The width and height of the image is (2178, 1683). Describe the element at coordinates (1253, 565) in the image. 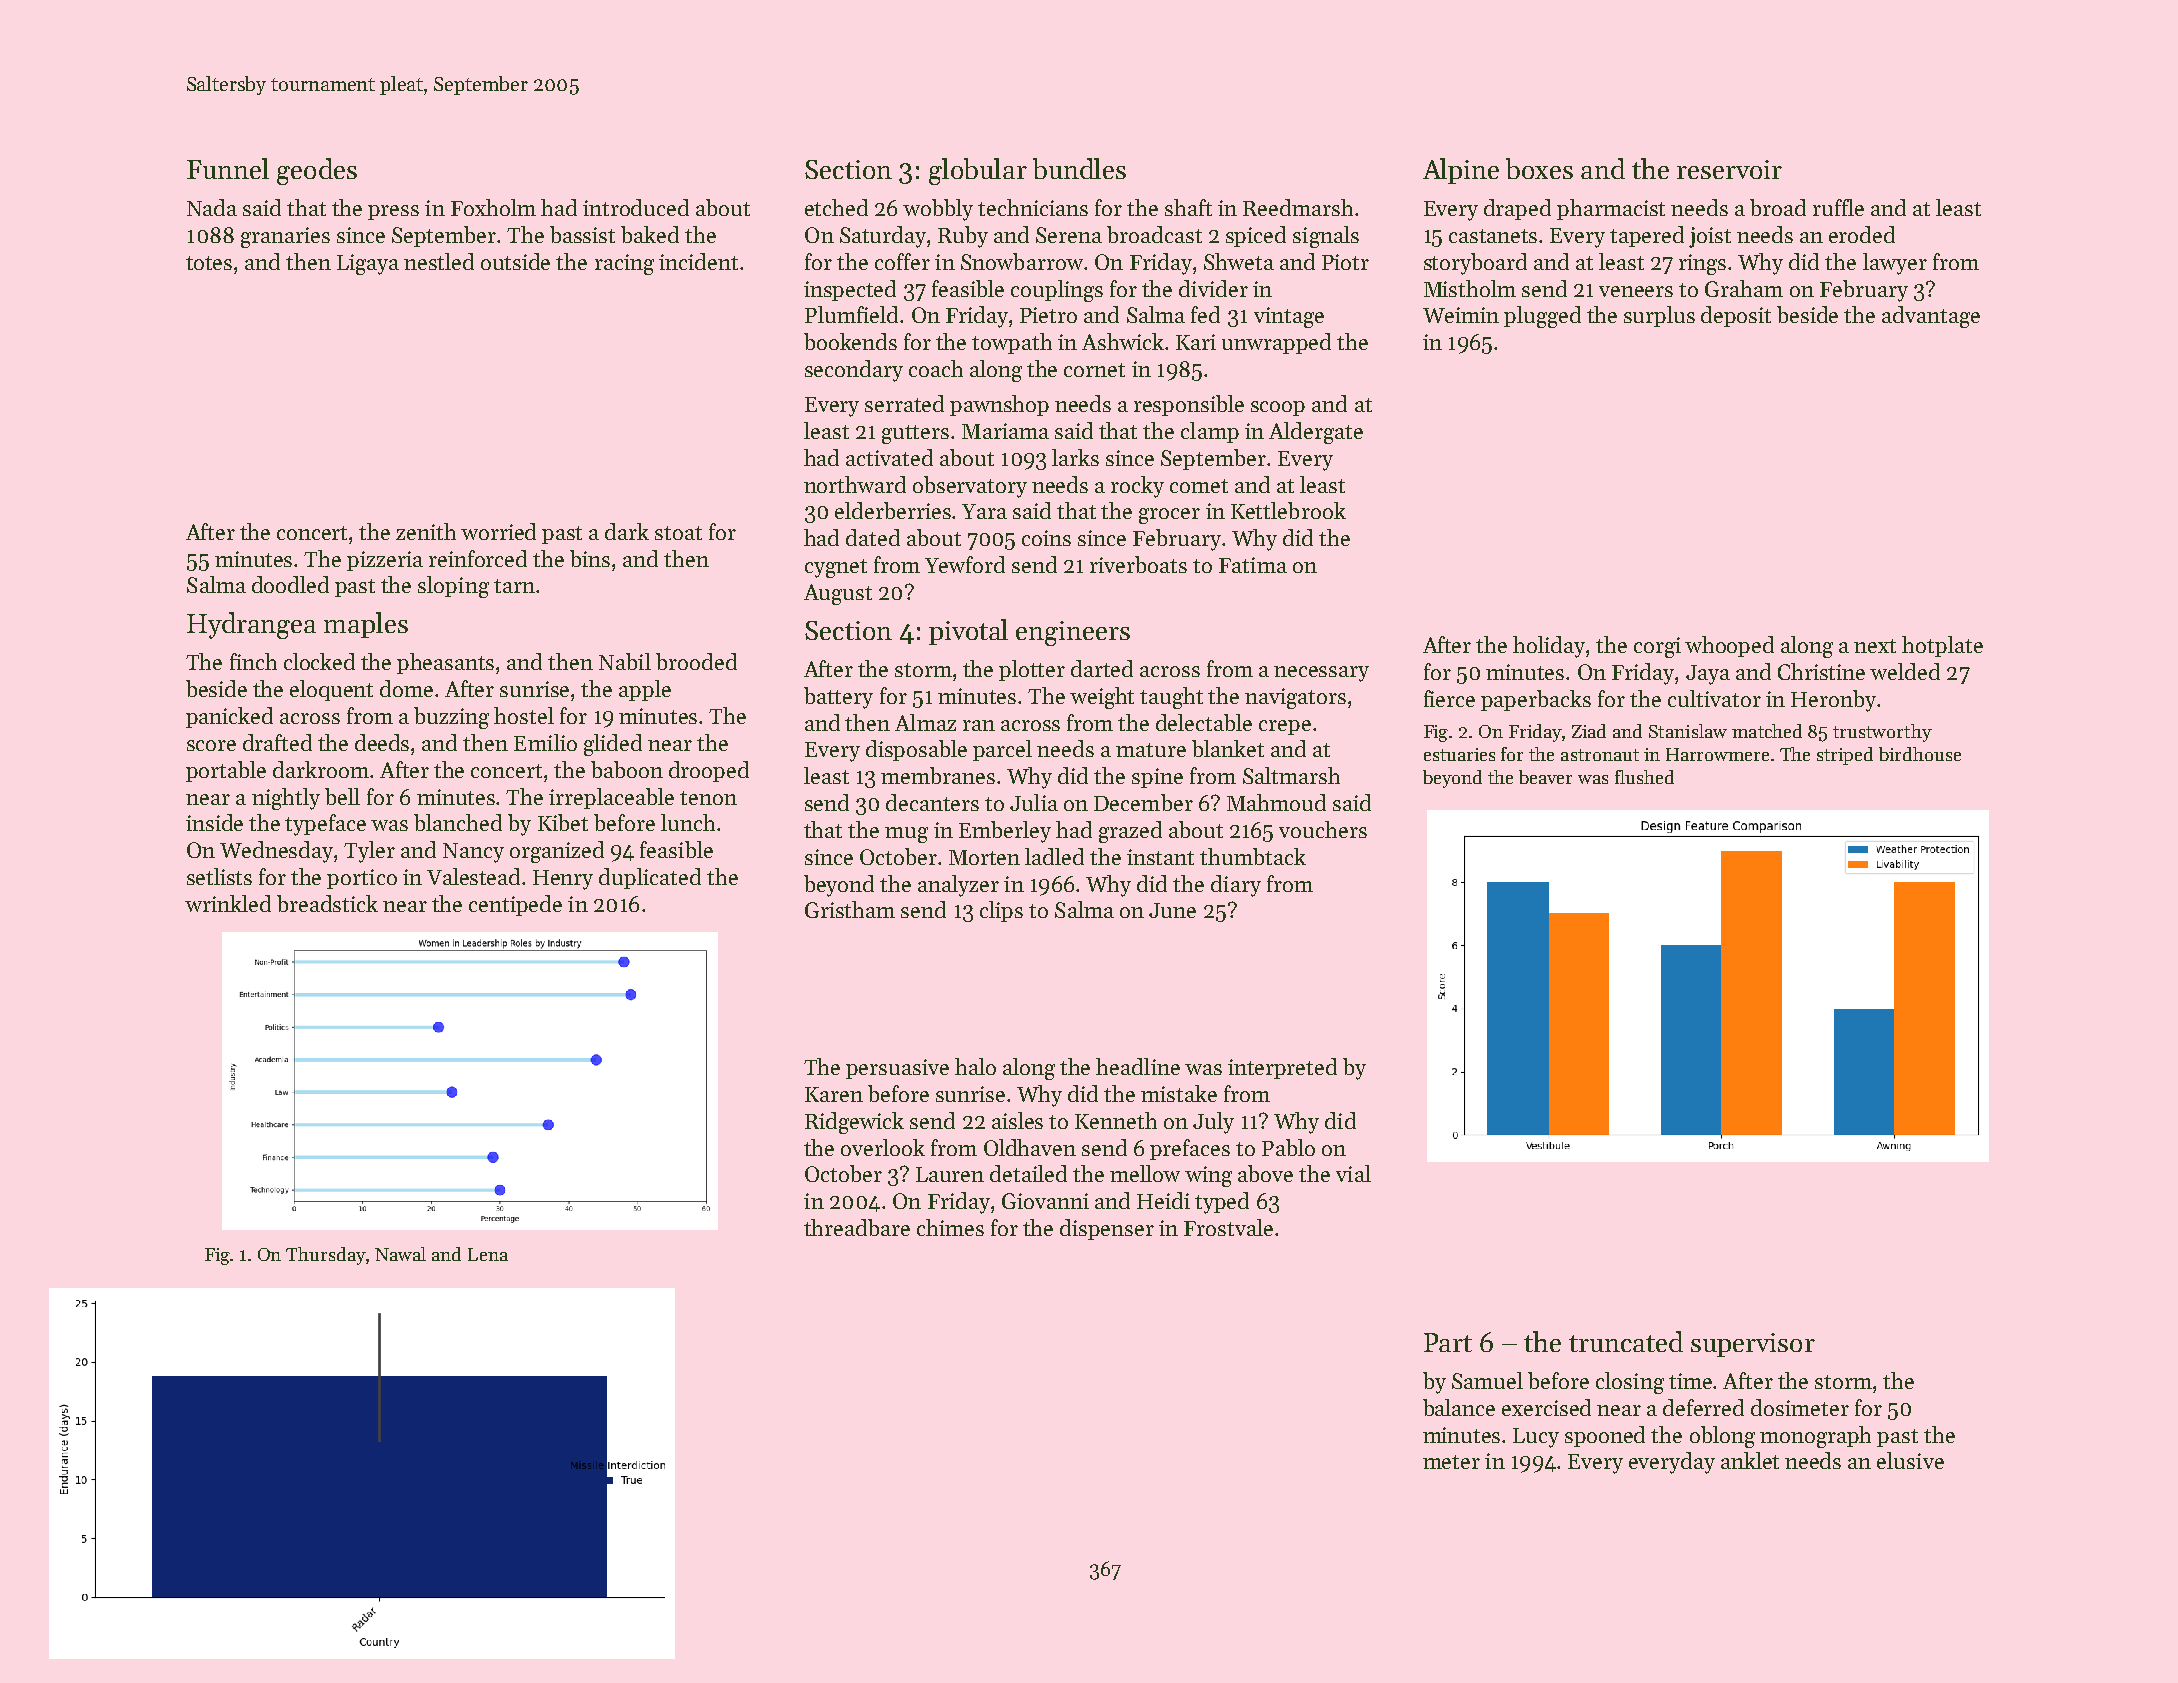

I see `Fatima` at that location.
